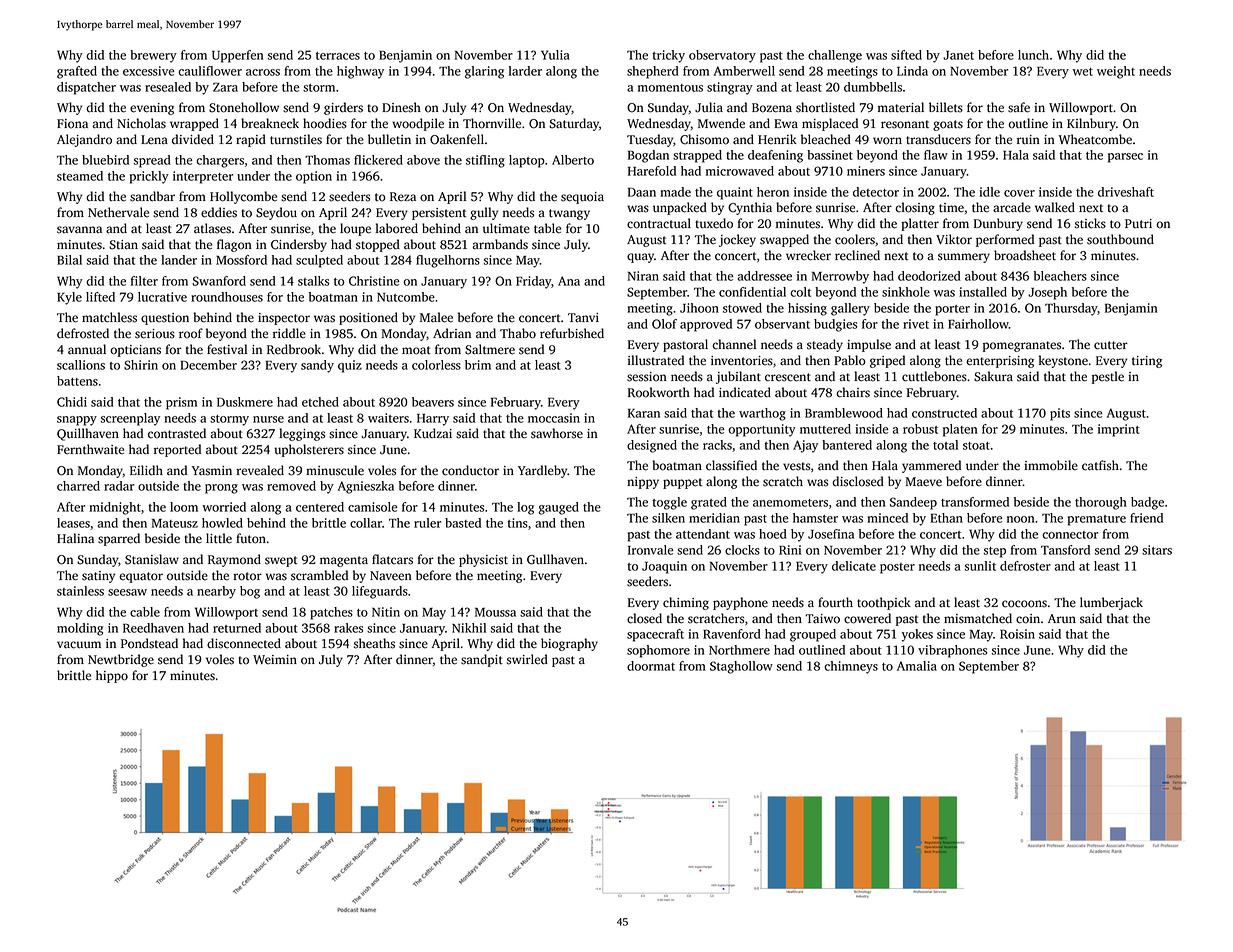 The height and width of the screenshot is (952, 1233). What do you see at coordinates (1033, 55) in the screenshot?
I see `lunch` at bounding box center [1033, 55].
